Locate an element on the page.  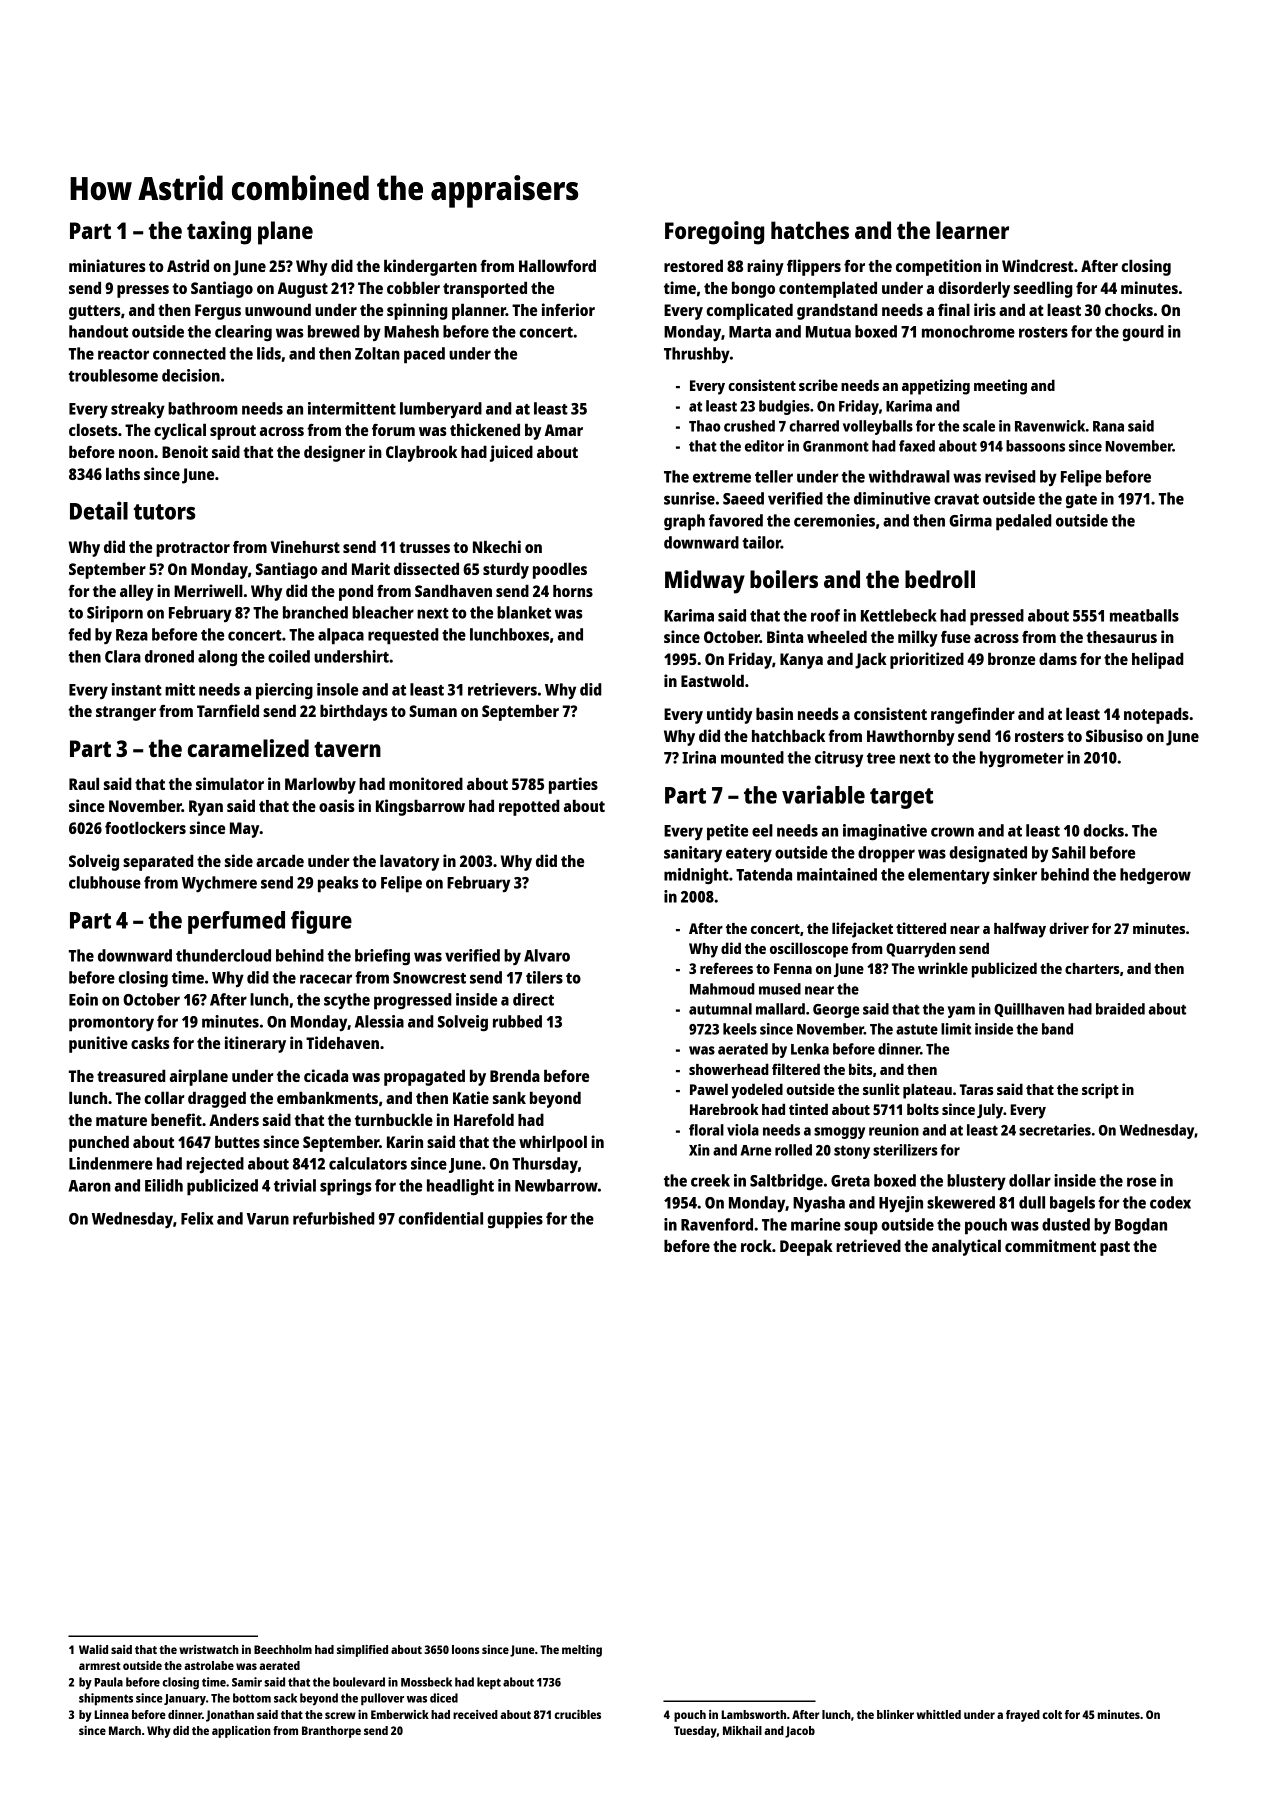
August is located at coordinates (303, 290).
